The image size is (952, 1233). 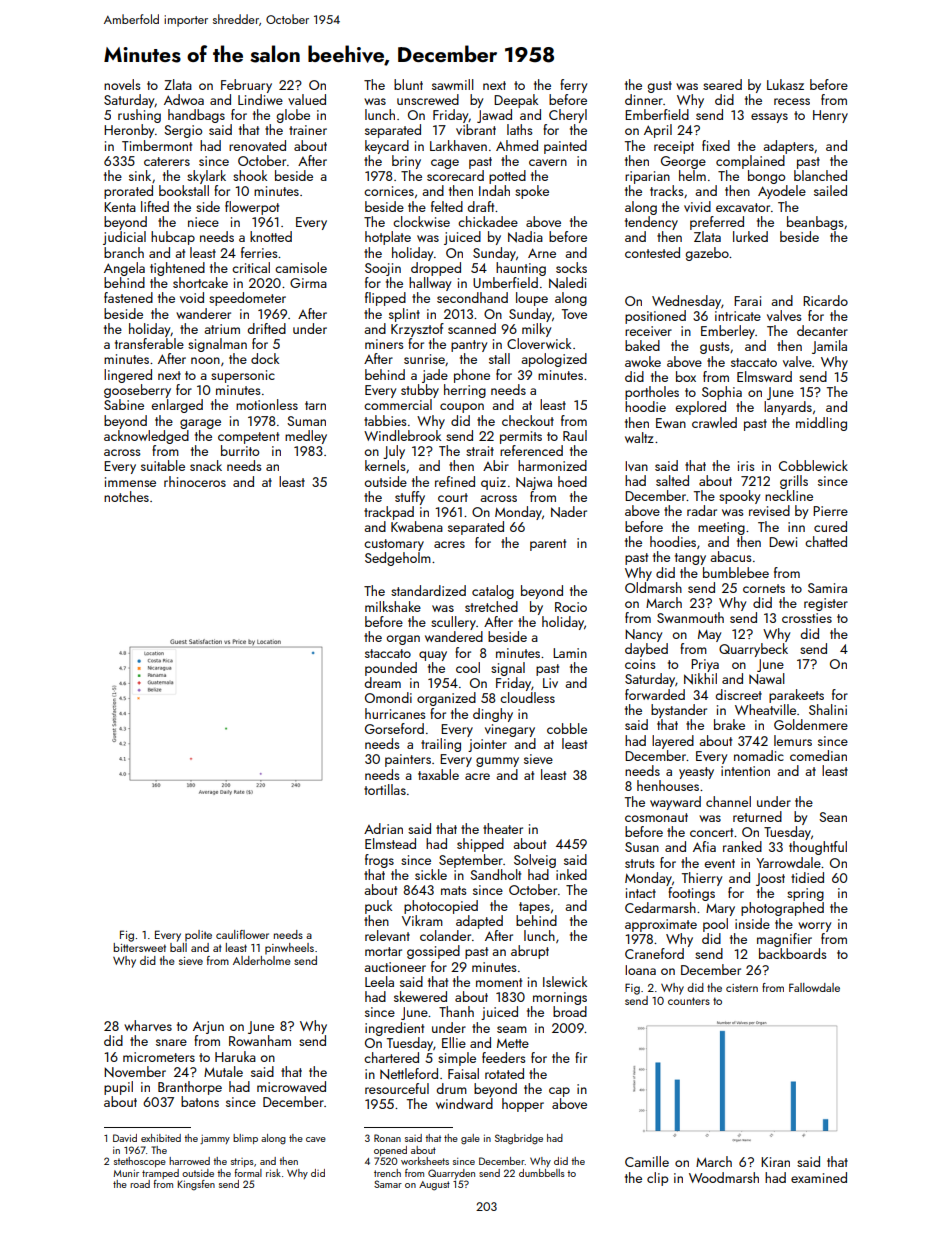 I want to click on rotated, so click(x=504, y=1073).
